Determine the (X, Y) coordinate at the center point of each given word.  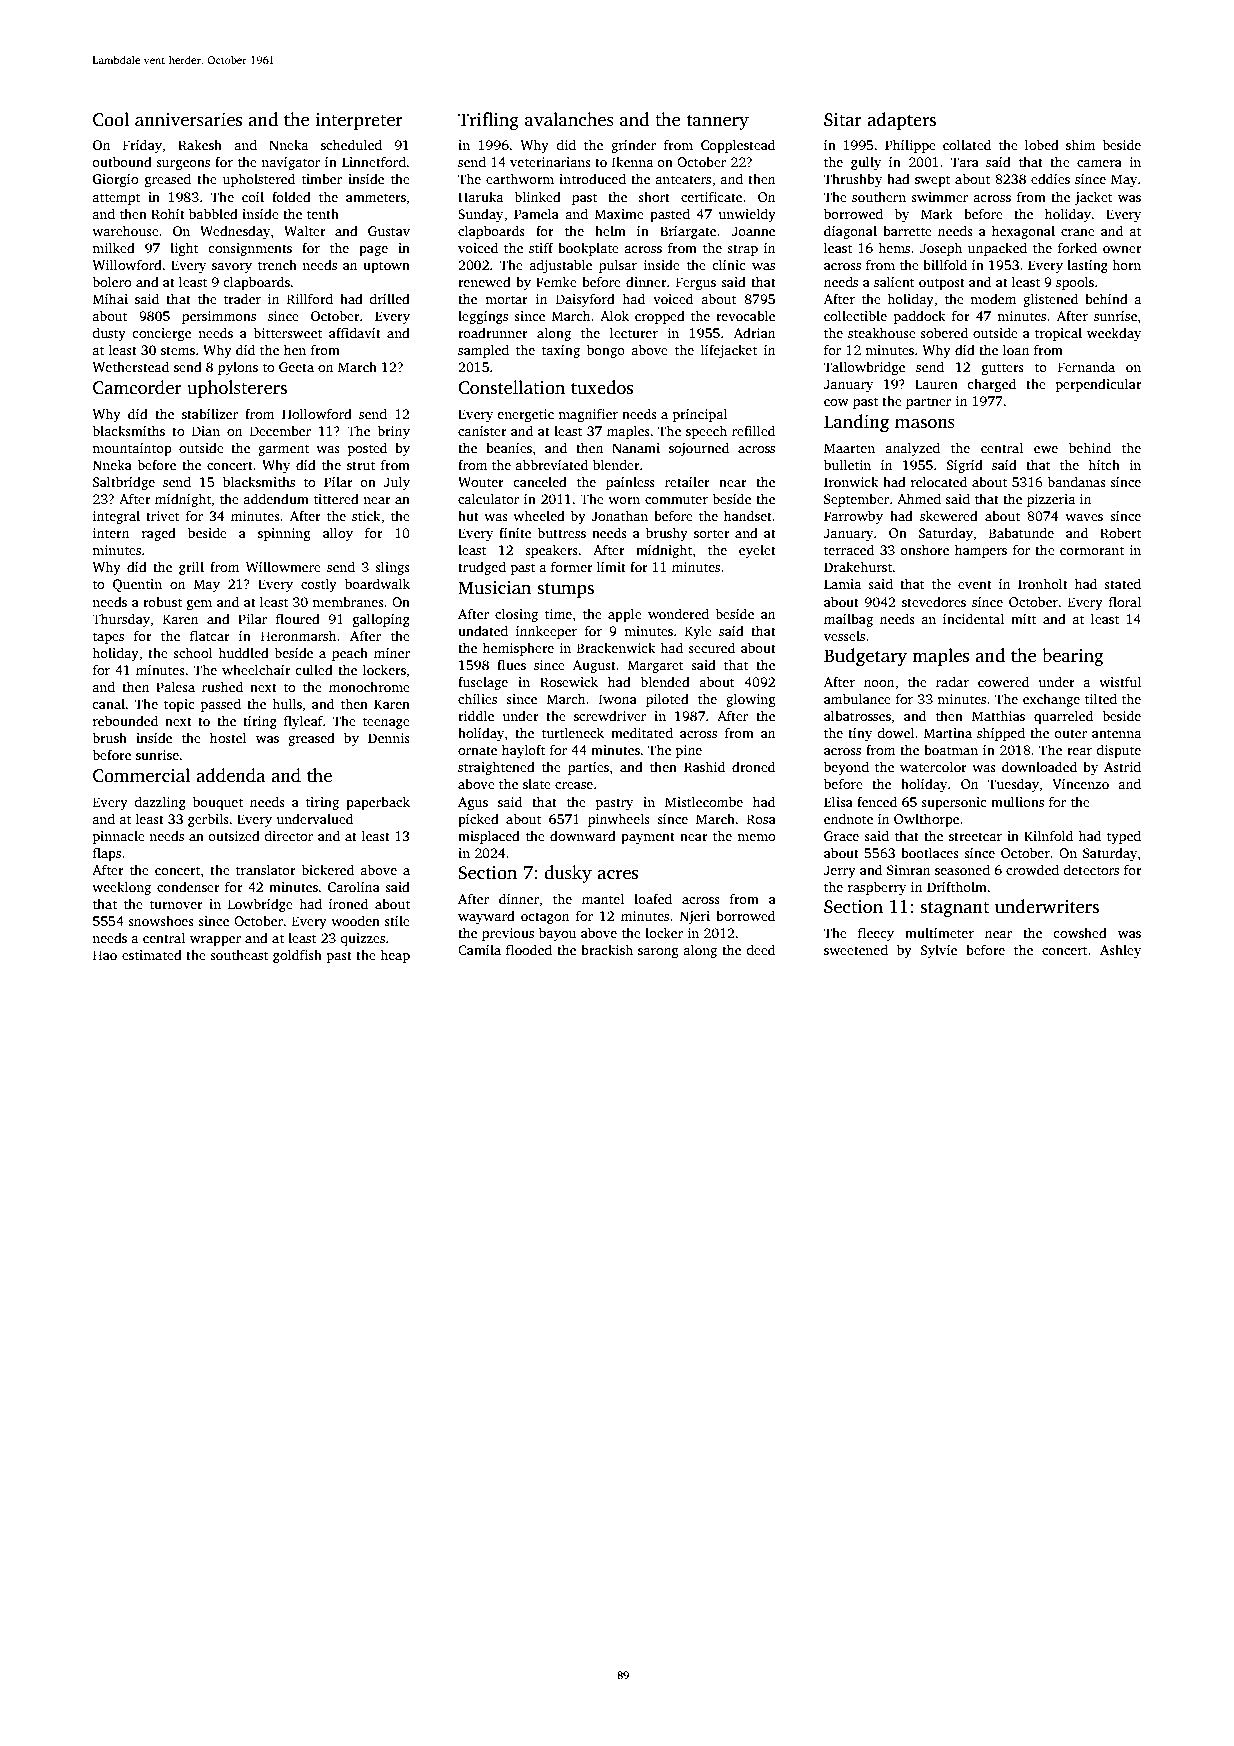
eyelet (757, 551)
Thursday (121, 620)
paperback (378, 803)
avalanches (569, 119)
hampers (981, 551)
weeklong (121, 888)
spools (1075, 283)
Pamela (536, 213)
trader (242, 298)
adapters (901, 121)
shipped (1001, 734)
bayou (557, 934)
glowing (751, 700)
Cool (111, 119)
